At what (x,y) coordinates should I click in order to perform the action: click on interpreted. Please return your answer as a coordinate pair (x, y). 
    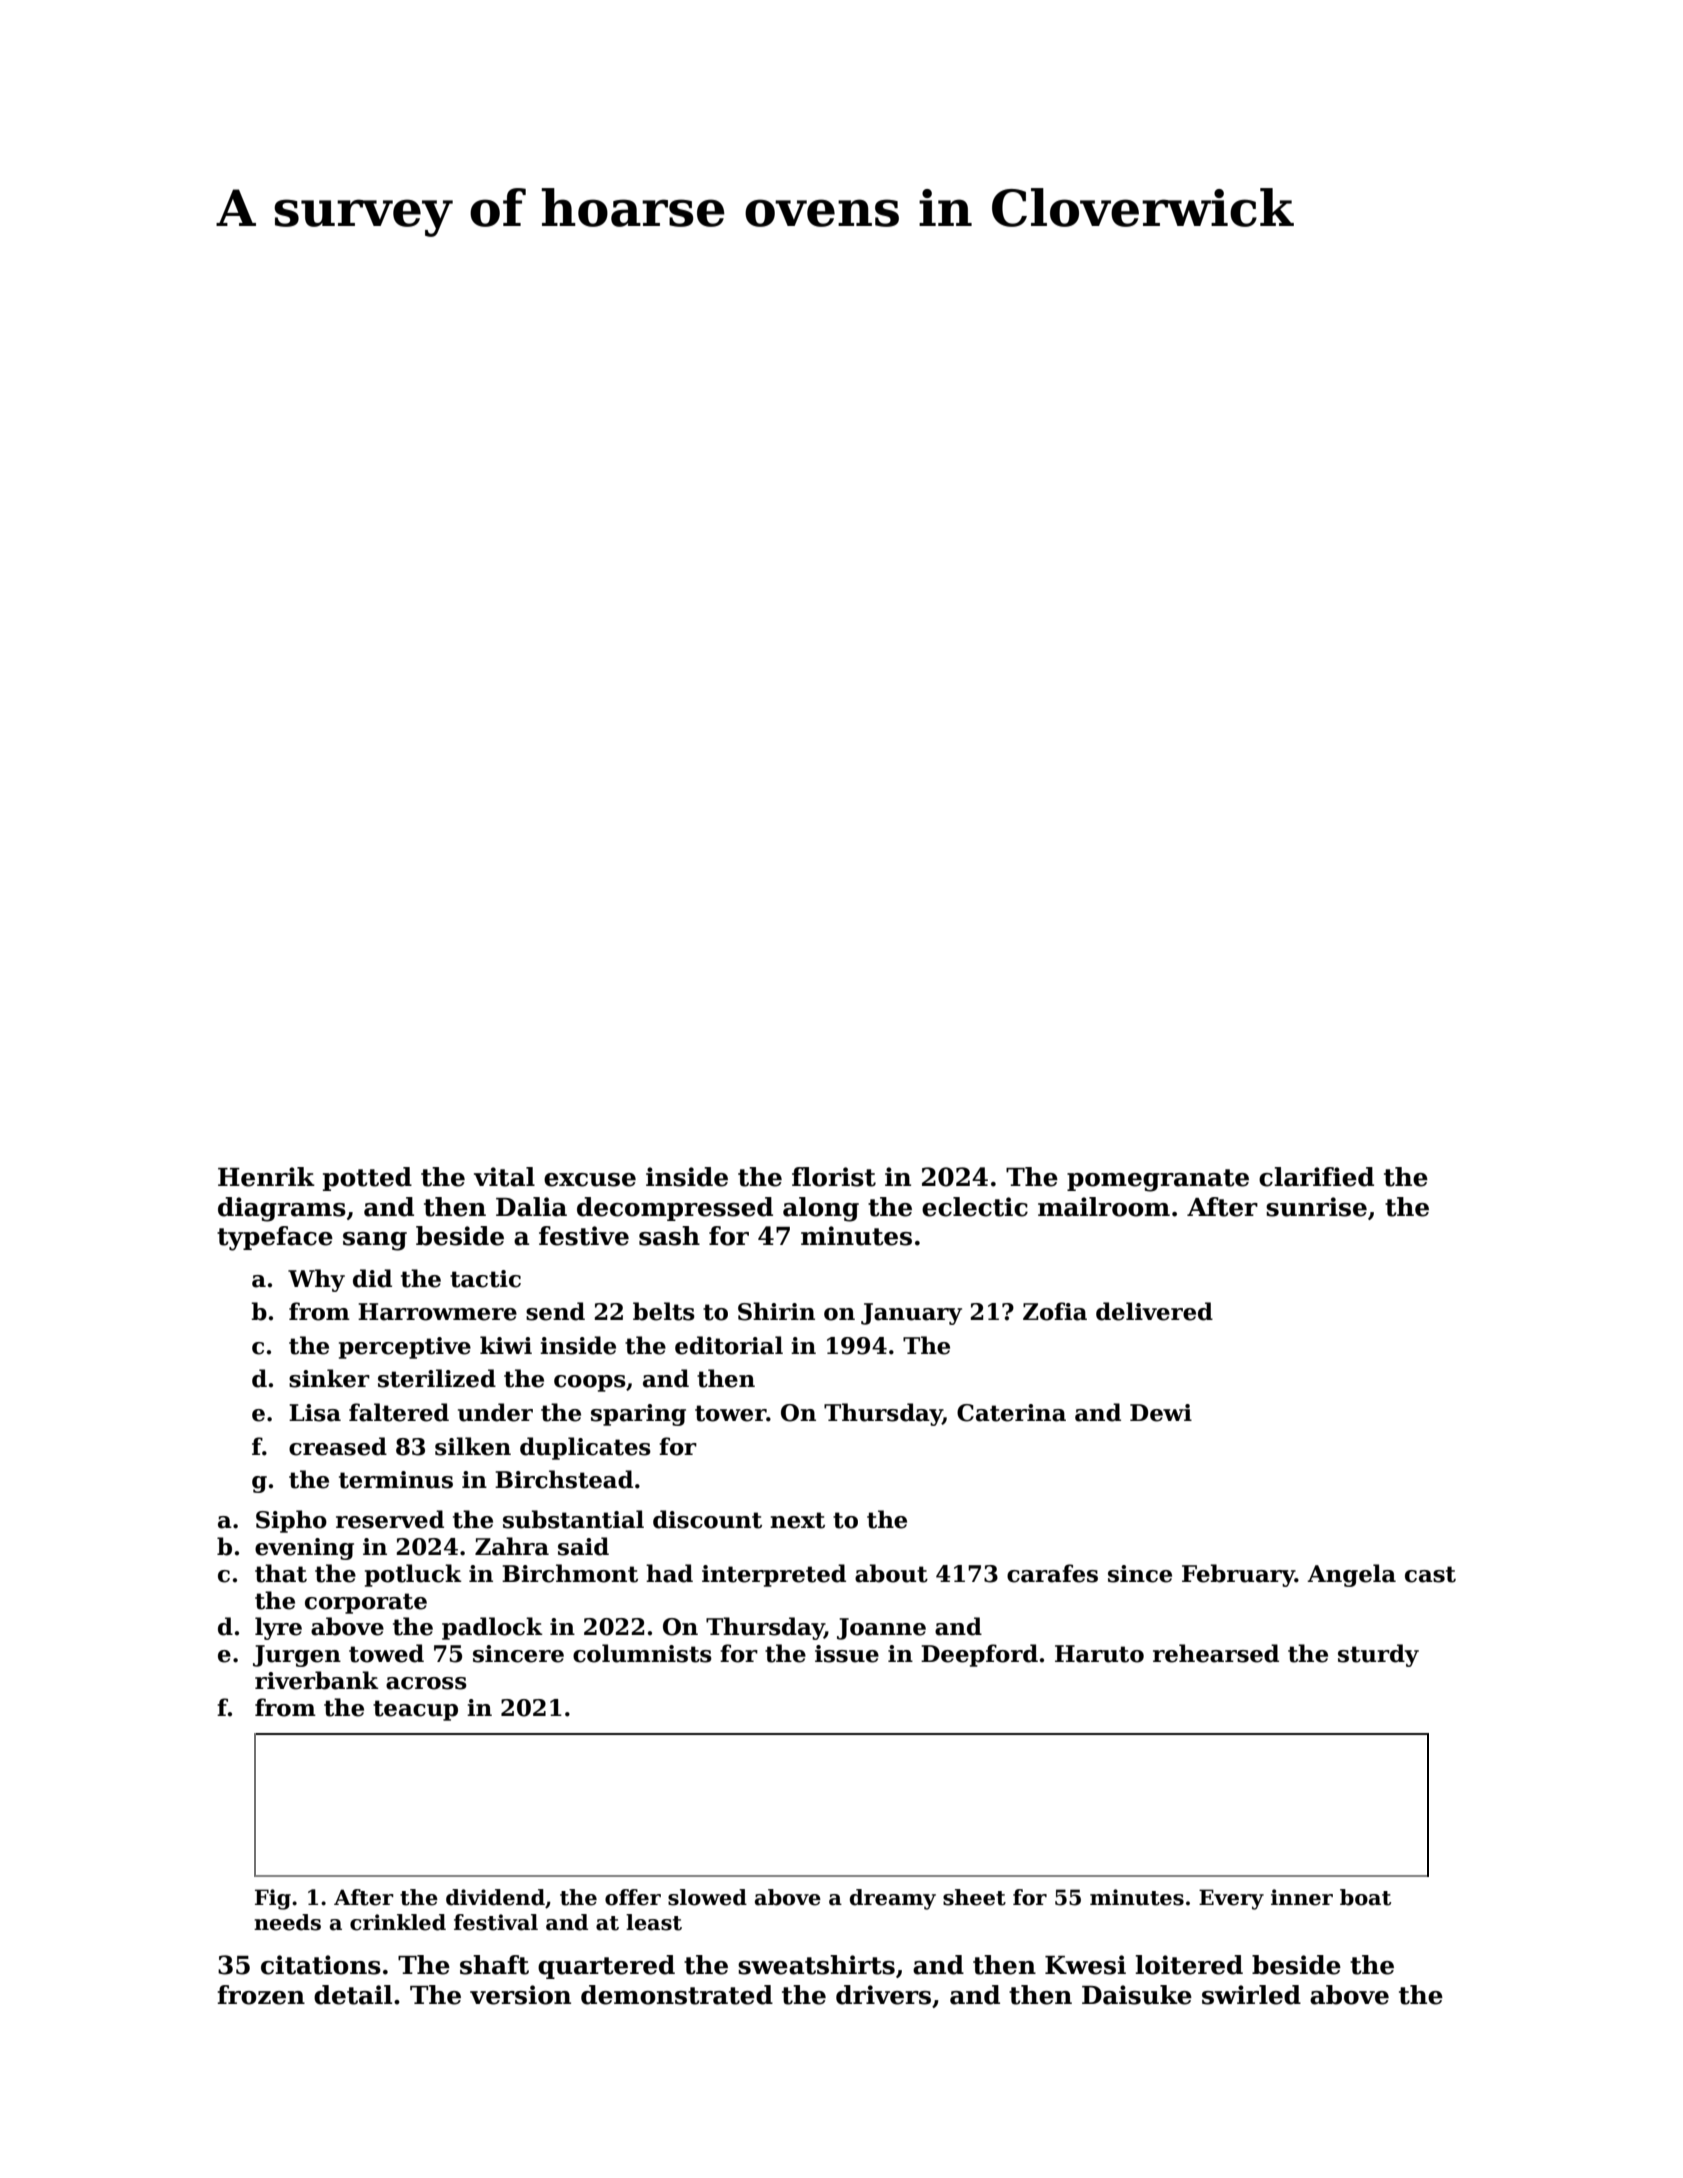
    Looking at the image, I should click on (774, 1575).
